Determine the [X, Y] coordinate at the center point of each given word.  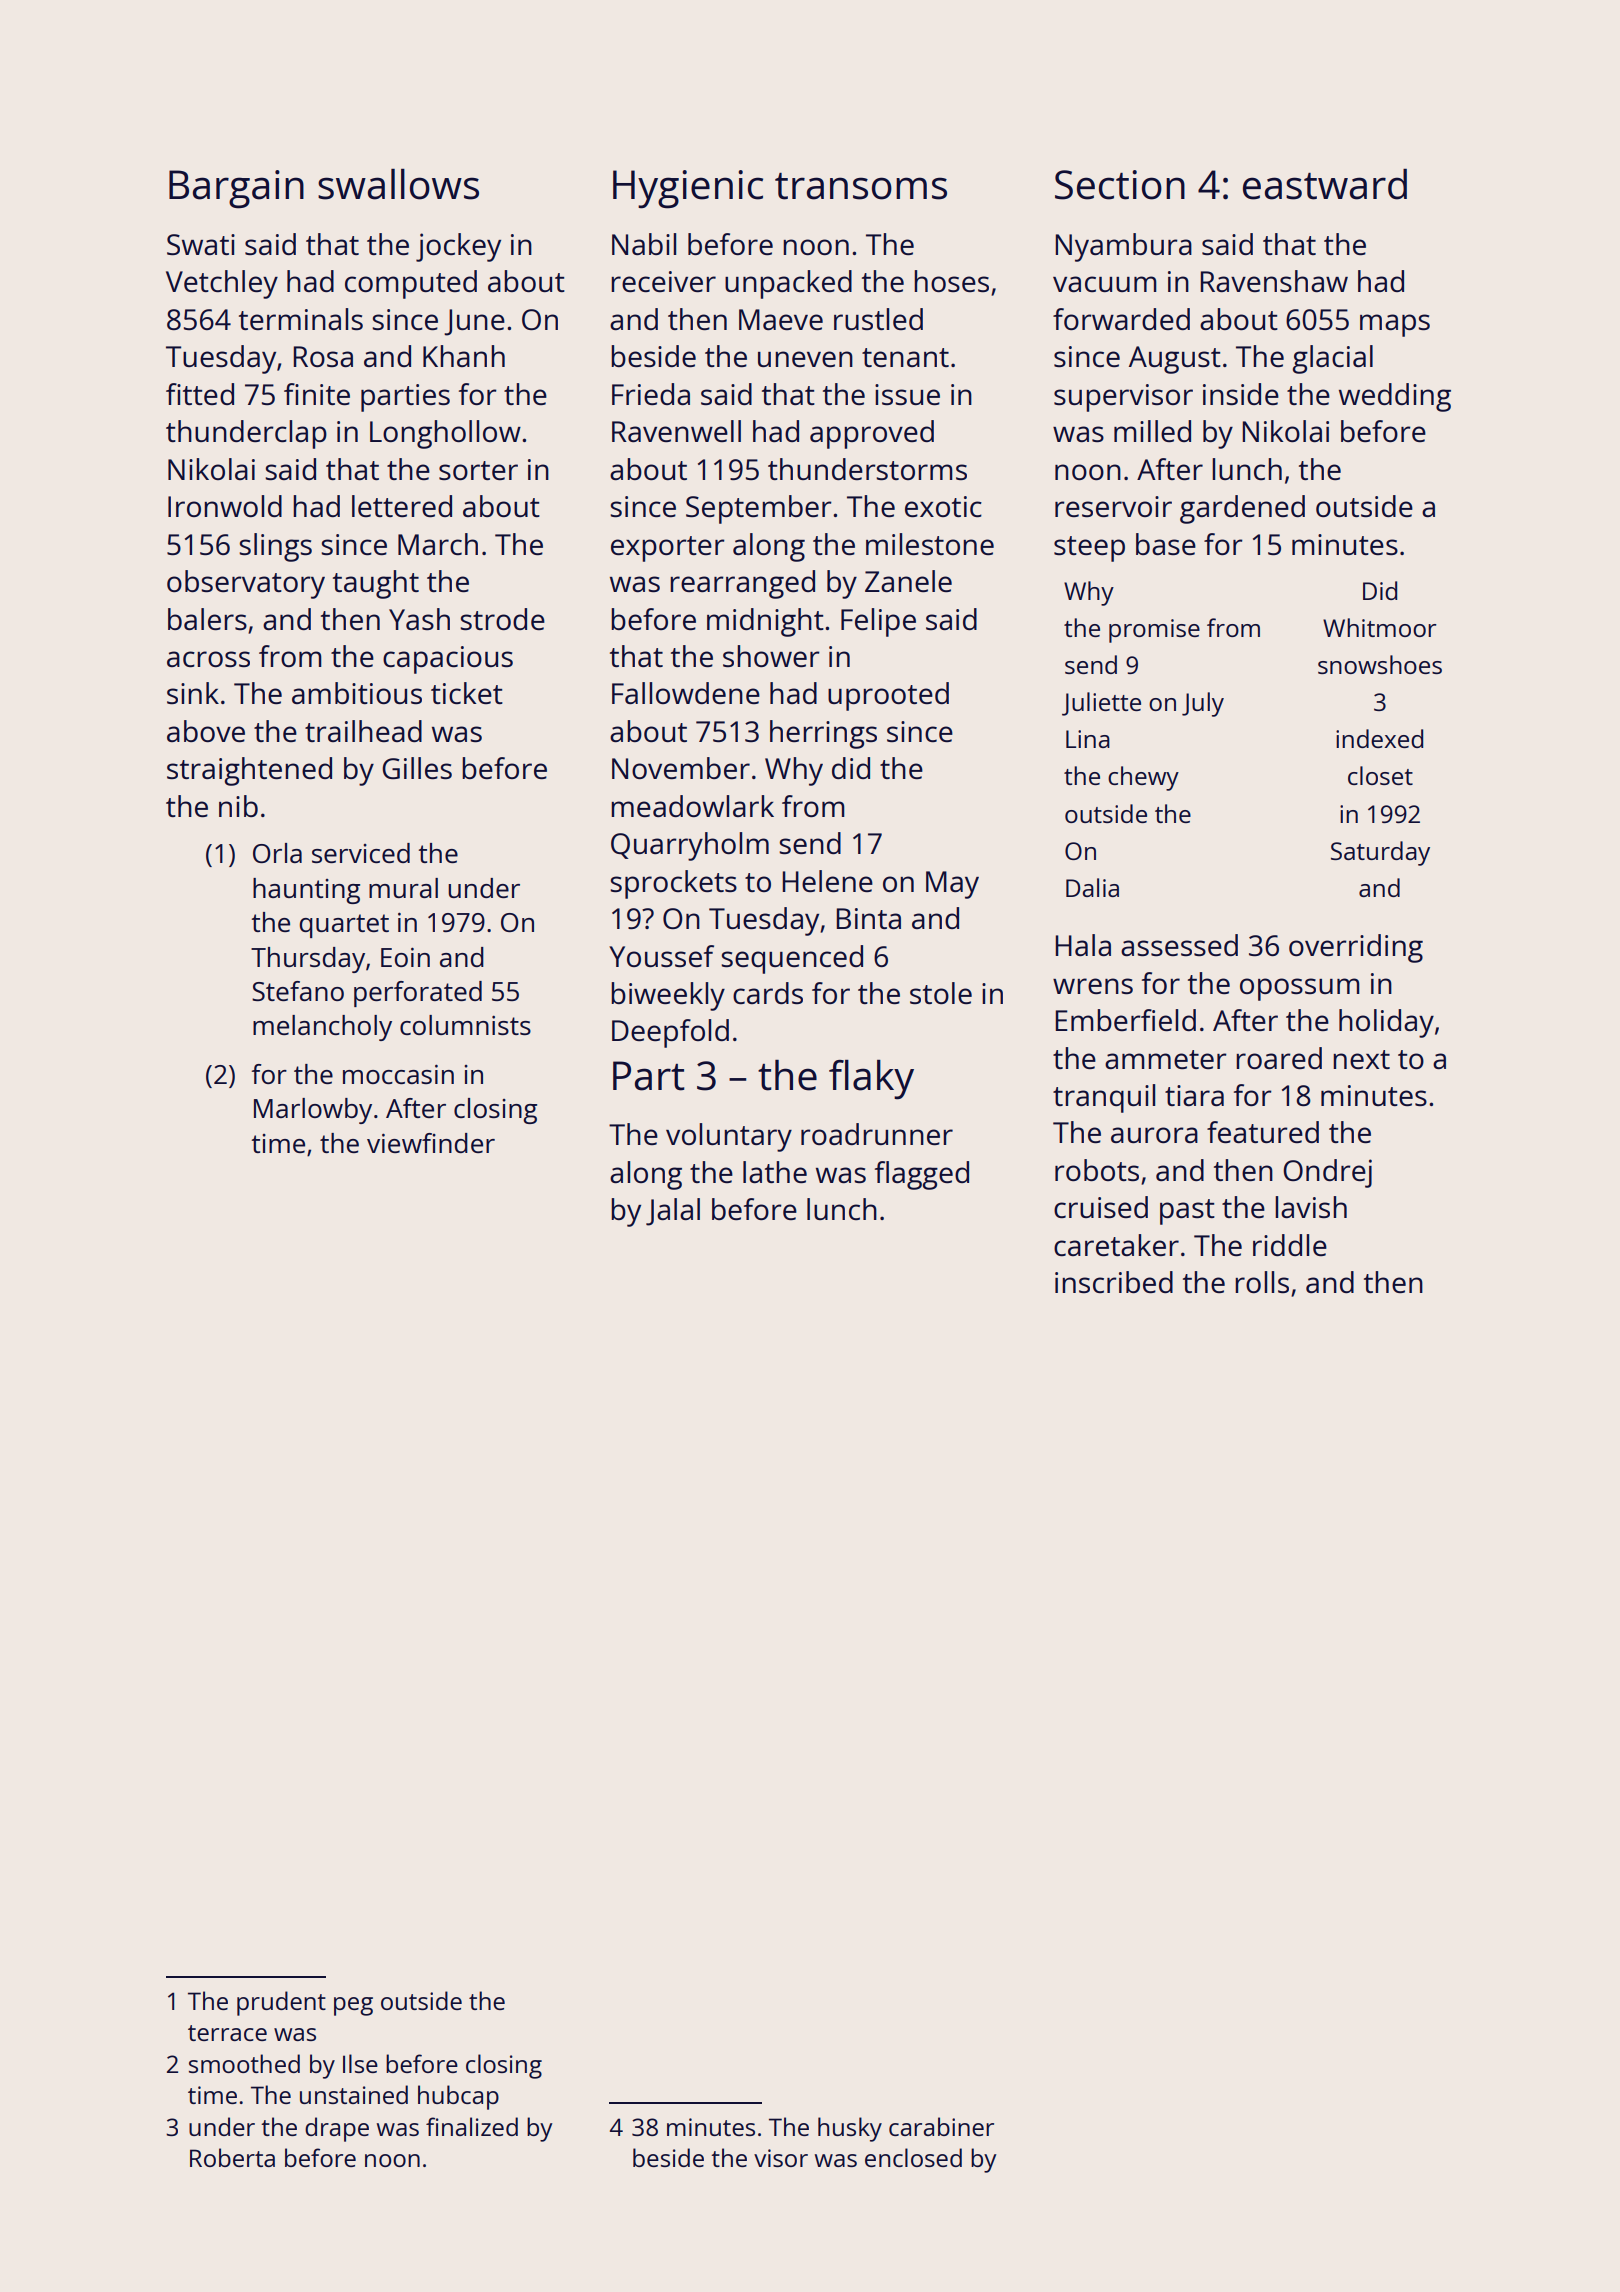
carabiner [941, 2126]
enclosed [913, 2157]
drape [337, 2129]
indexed [1379, 738]
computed [411, 284]
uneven [805, 359]
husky [850, 2129]
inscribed [1114, 1282]
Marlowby [313, 1111]
